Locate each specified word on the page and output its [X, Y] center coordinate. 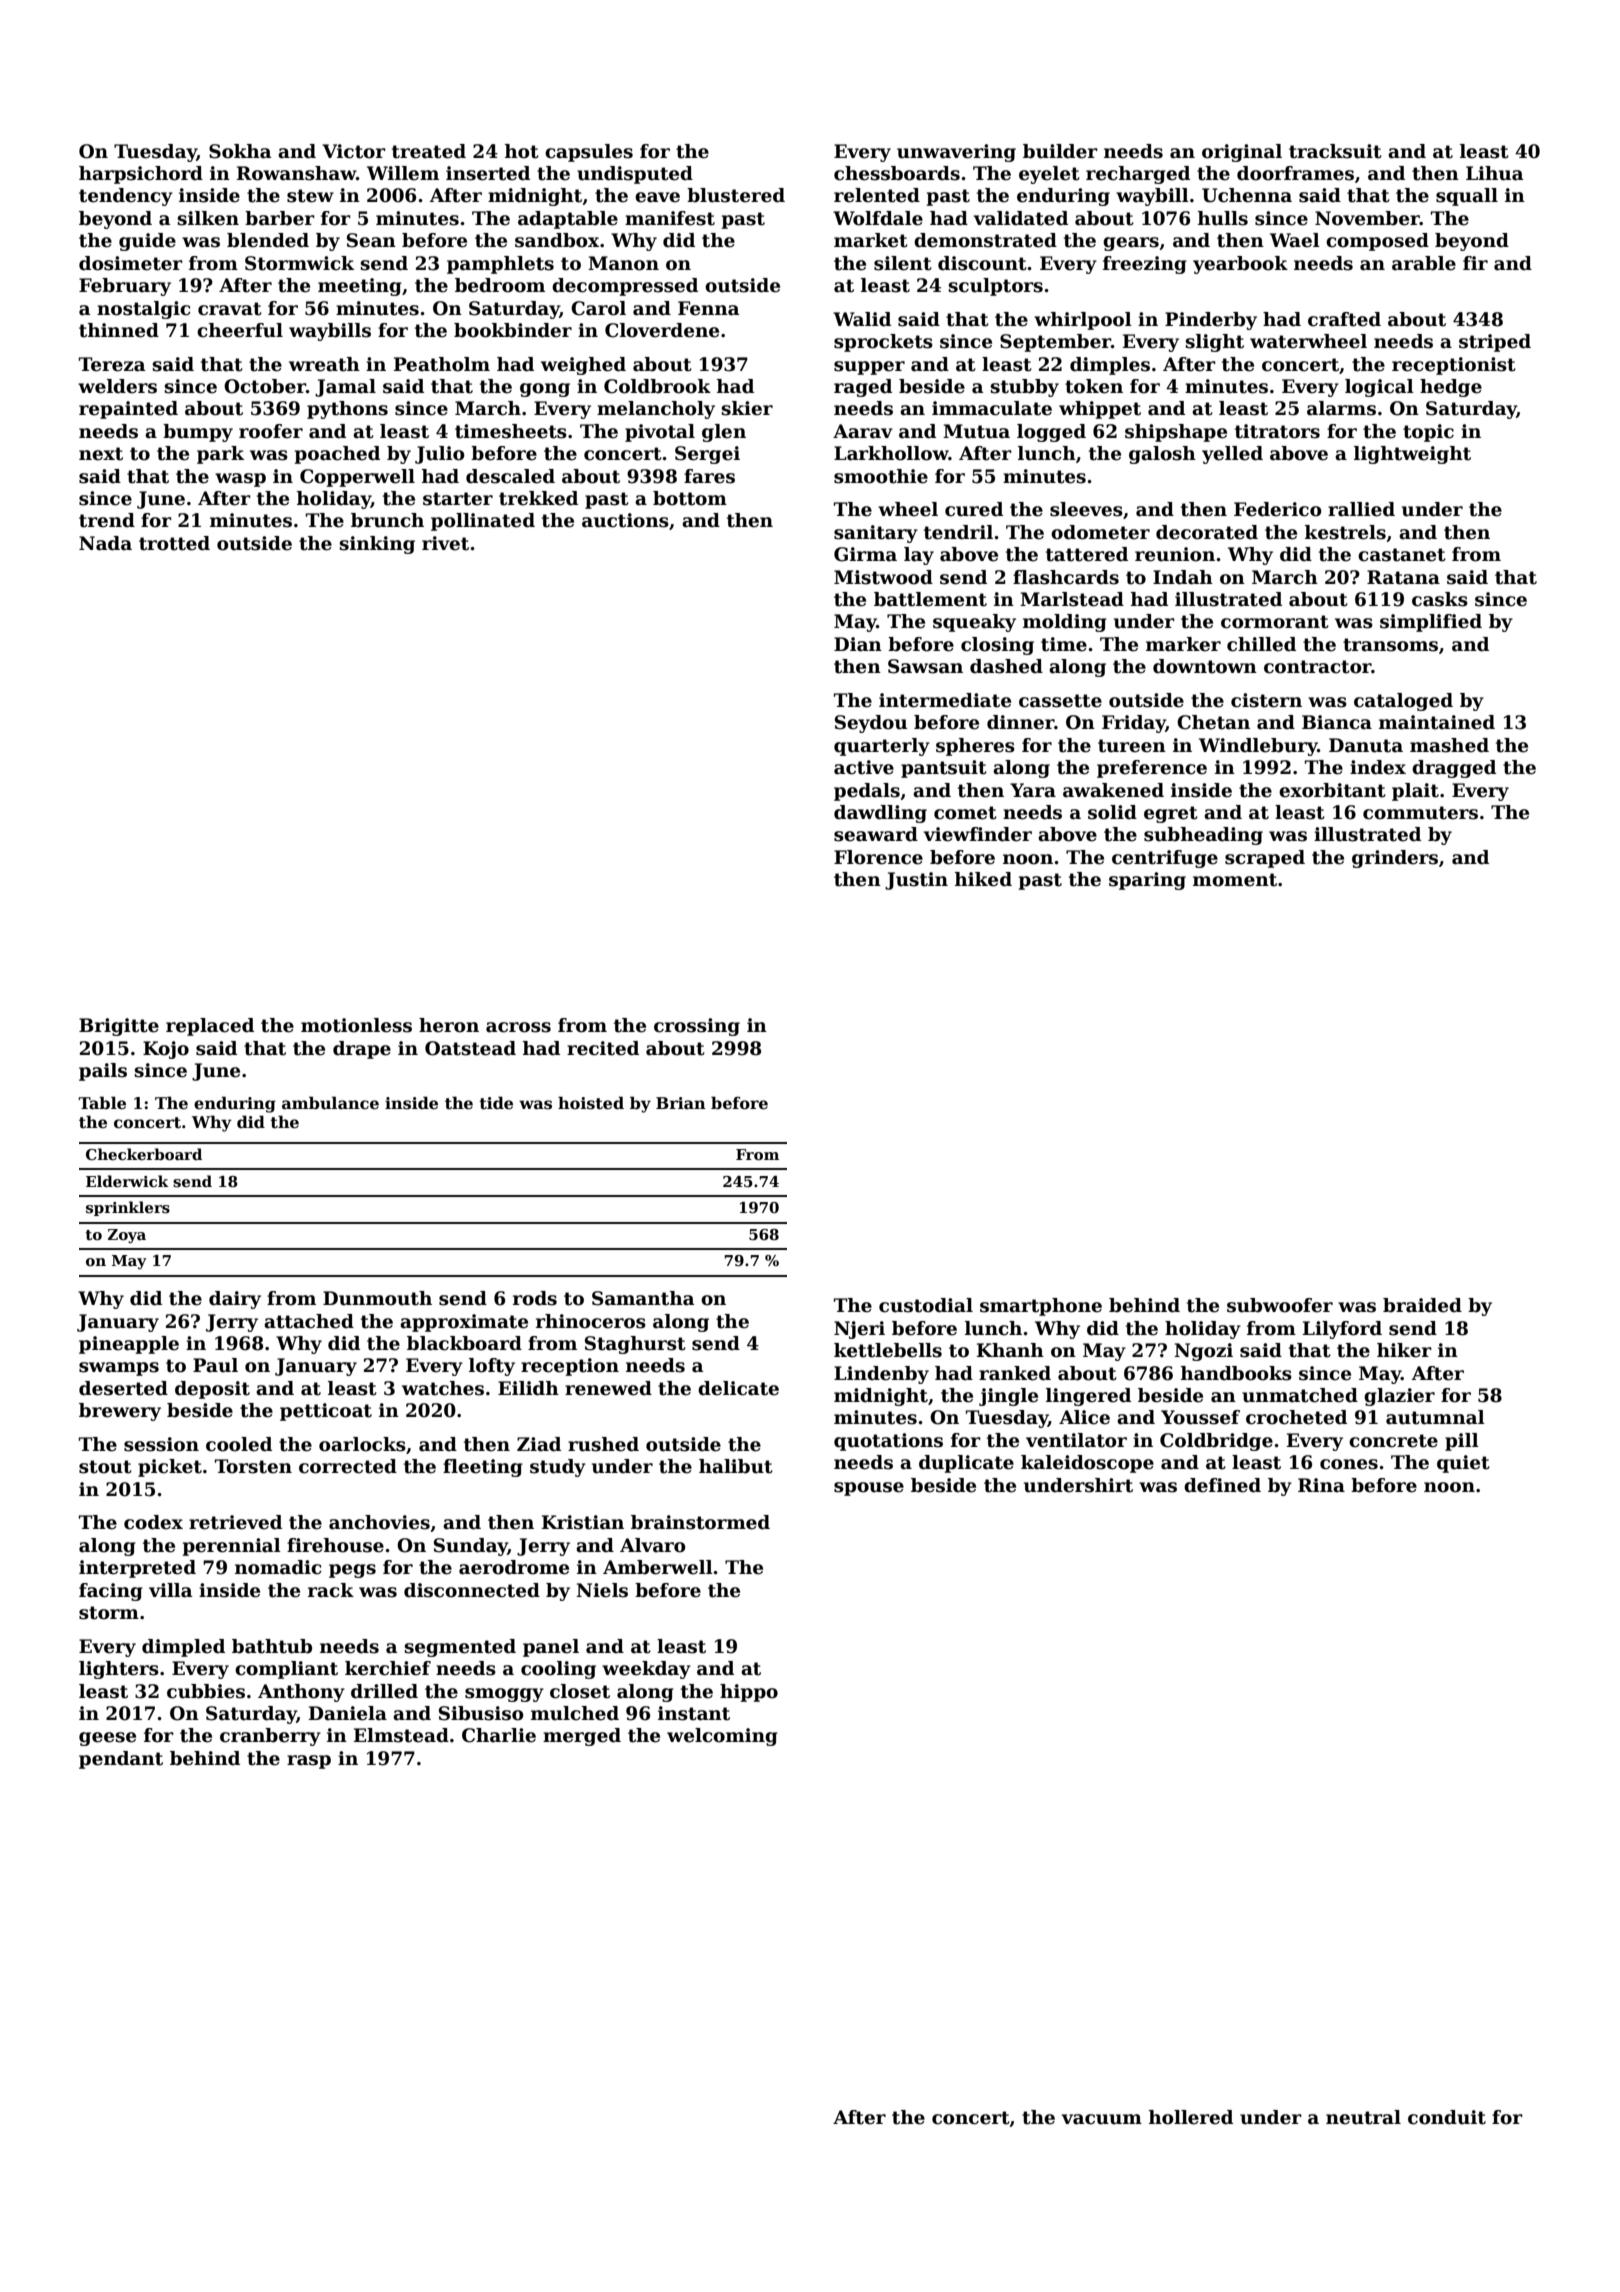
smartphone [1041, 1307]
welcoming [722, 1737]
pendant [121, 1760]
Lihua [1495, 173]
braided [1422, 1305]
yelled [1232, 455]
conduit [1447, 2117]
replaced [210, 1027]
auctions [625, 520]
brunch [387, 520]
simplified [1431, 623]
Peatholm [442, 364]
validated [1020, 218]
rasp [309, 1762]
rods [535, 1298]
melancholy [656, 410]
